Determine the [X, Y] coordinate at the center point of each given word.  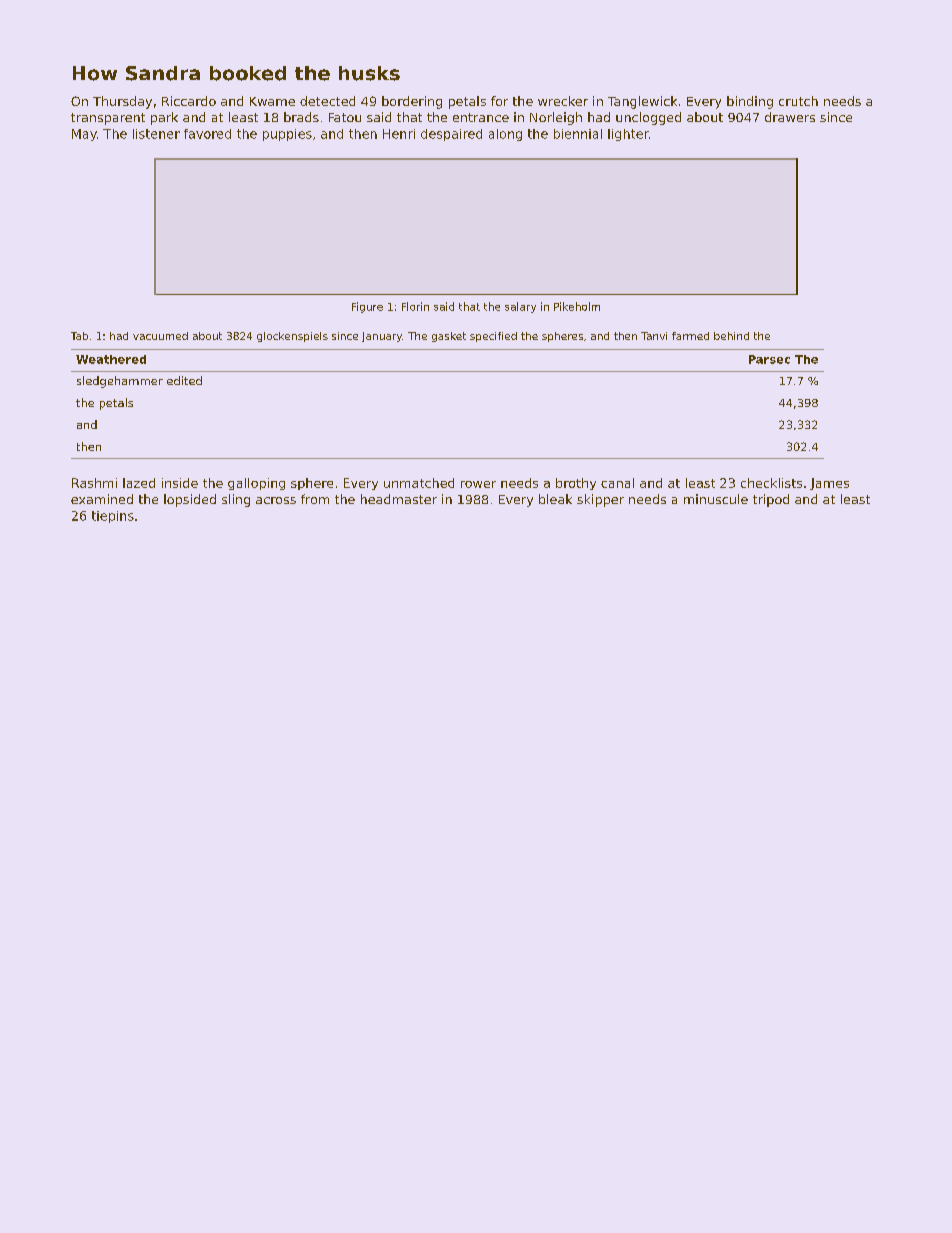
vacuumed [160, 336]
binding [750, 102]
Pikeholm [577, 306]
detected [327, 101]
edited [184, 380]
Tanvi [654, 336]
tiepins [113, 517]
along [505, 135]
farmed [690, 336]
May [84, 135]
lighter [628, 135]
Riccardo [189, 101]
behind [731, 336]
